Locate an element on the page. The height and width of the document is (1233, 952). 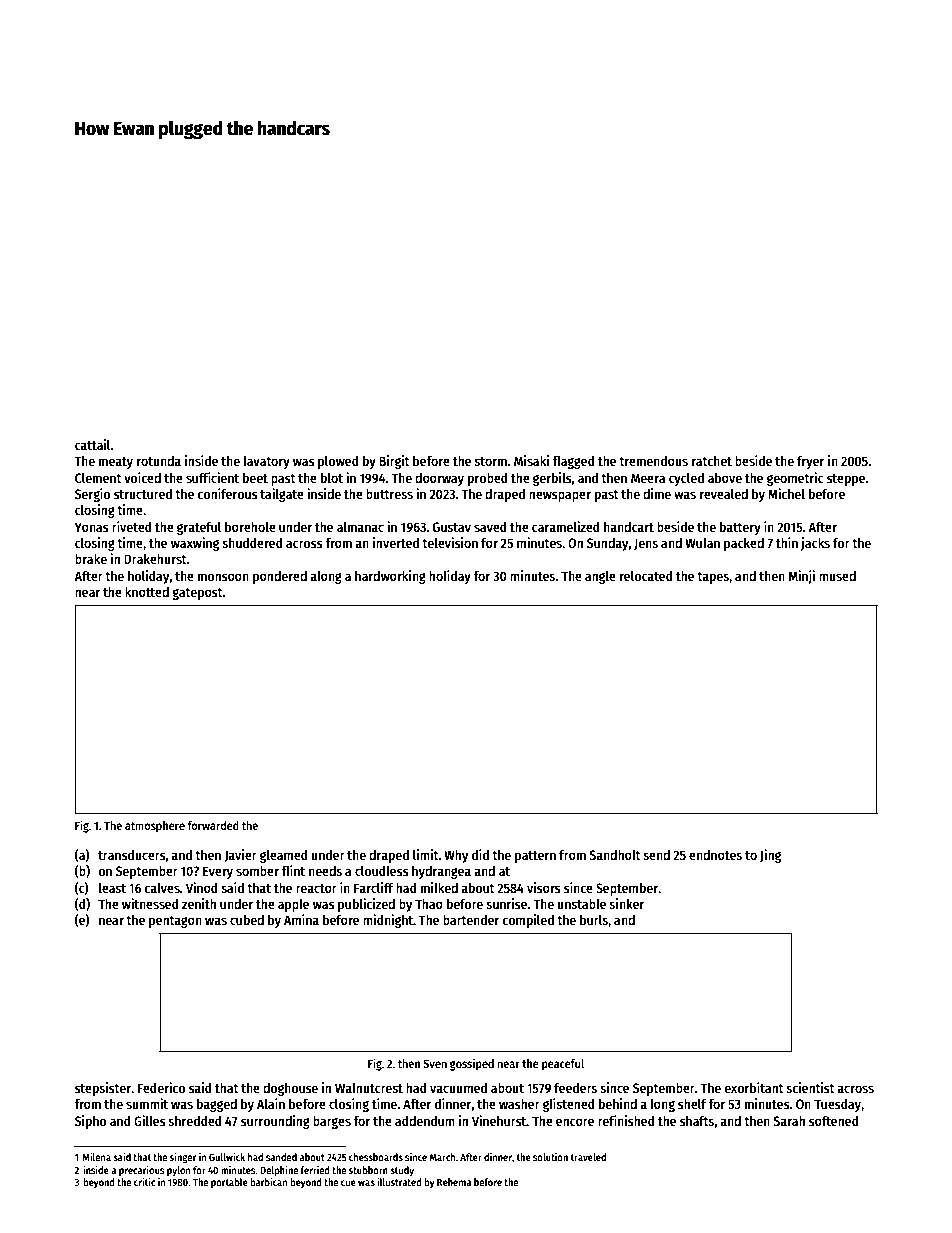
Sergio is located at coordinates (92, 495).
